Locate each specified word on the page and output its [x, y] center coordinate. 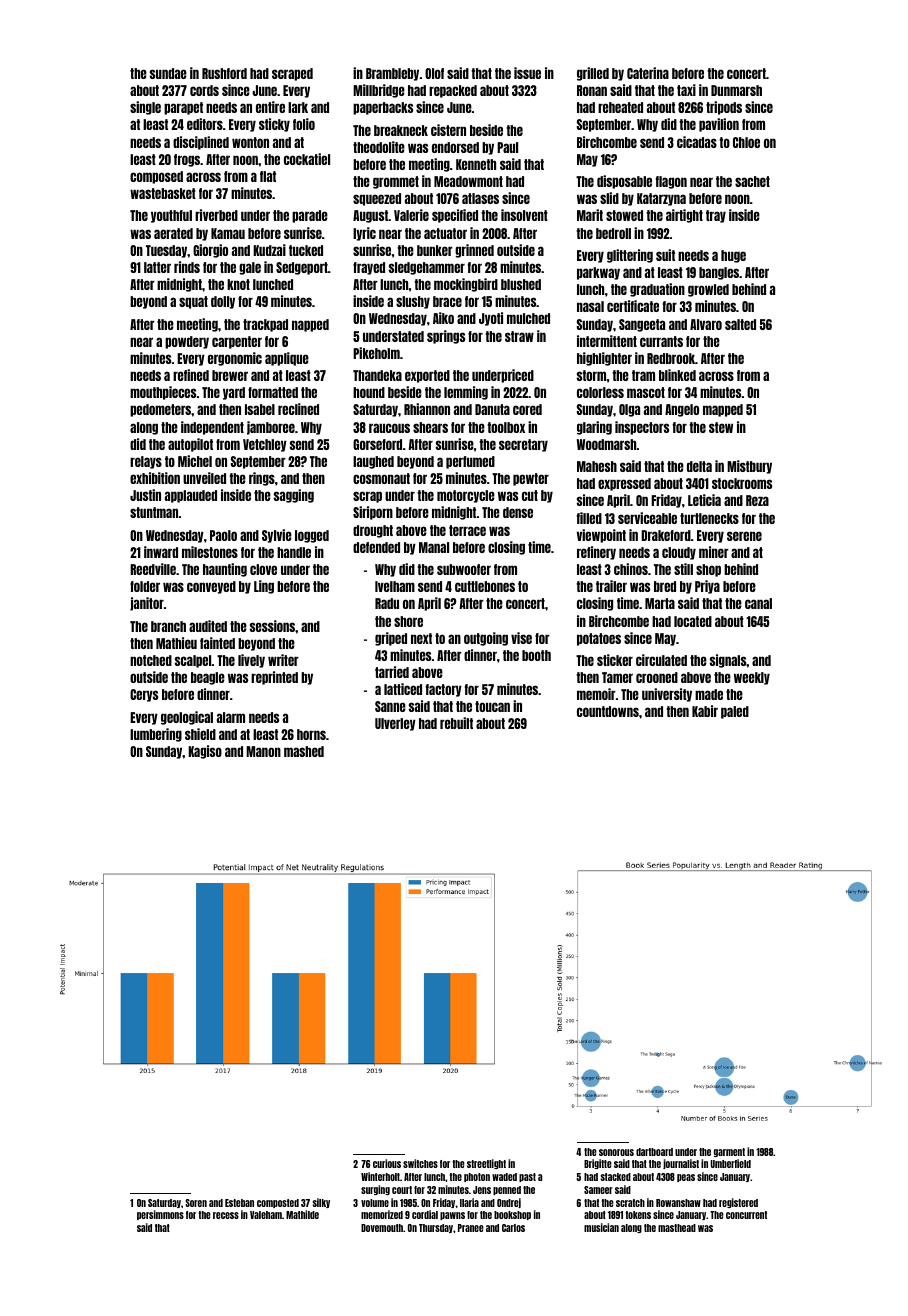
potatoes [599, 639]
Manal [434, 547]
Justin [145, 495]
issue [527, 73]
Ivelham [395, 586]
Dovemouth [382, 1228]
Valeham [266, 1215]
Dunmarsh [736, 90]
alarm [231, 717]
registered [738, 1203]
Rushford [224, 73]
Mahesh [597, 466]
